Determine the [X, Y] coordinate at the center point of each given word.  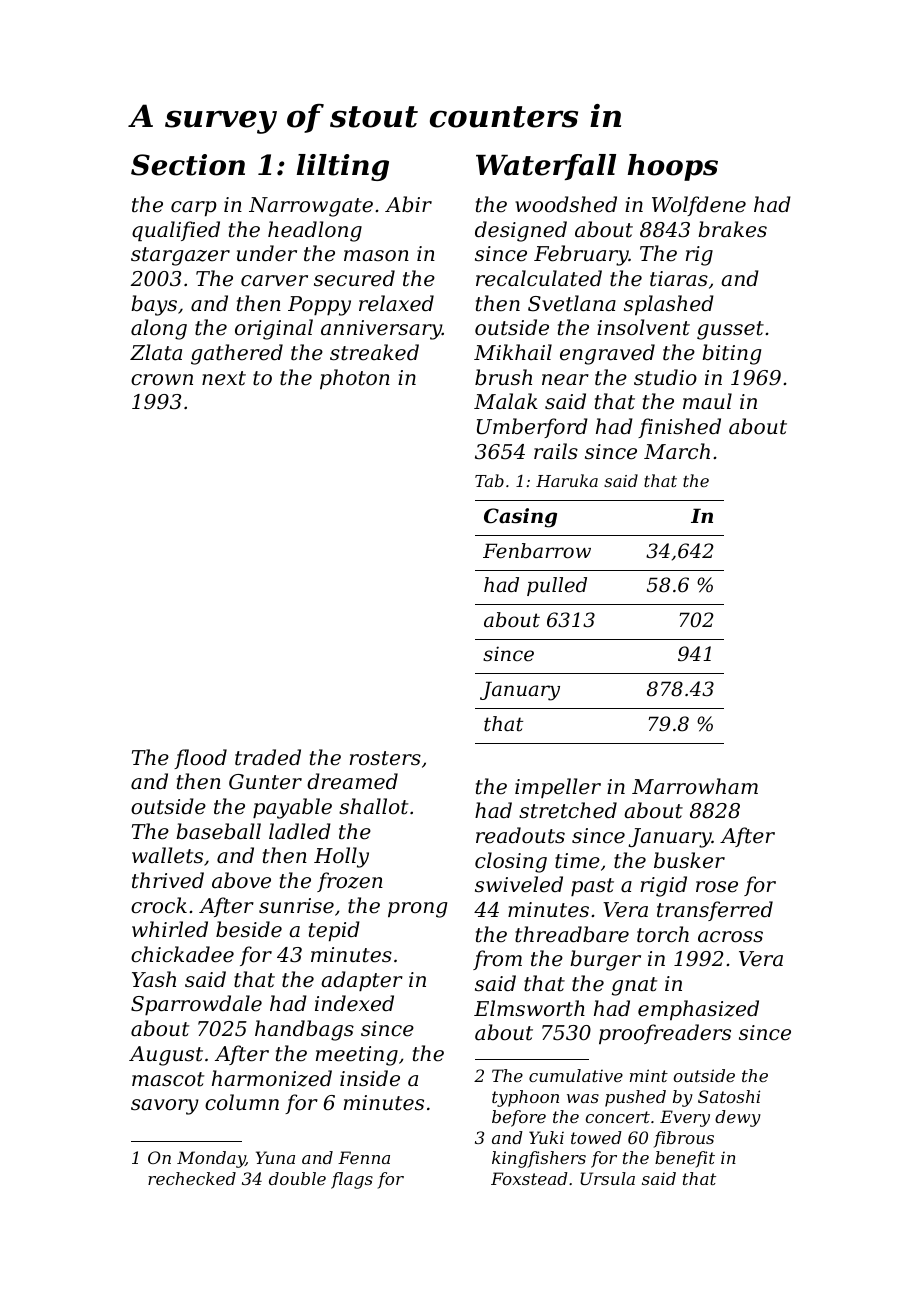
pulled [557, 586]
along [159, 329]
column [242, 1102]
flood [200, 759]
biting [731, 354]
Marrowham [695, 786]
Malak [506, 401]
